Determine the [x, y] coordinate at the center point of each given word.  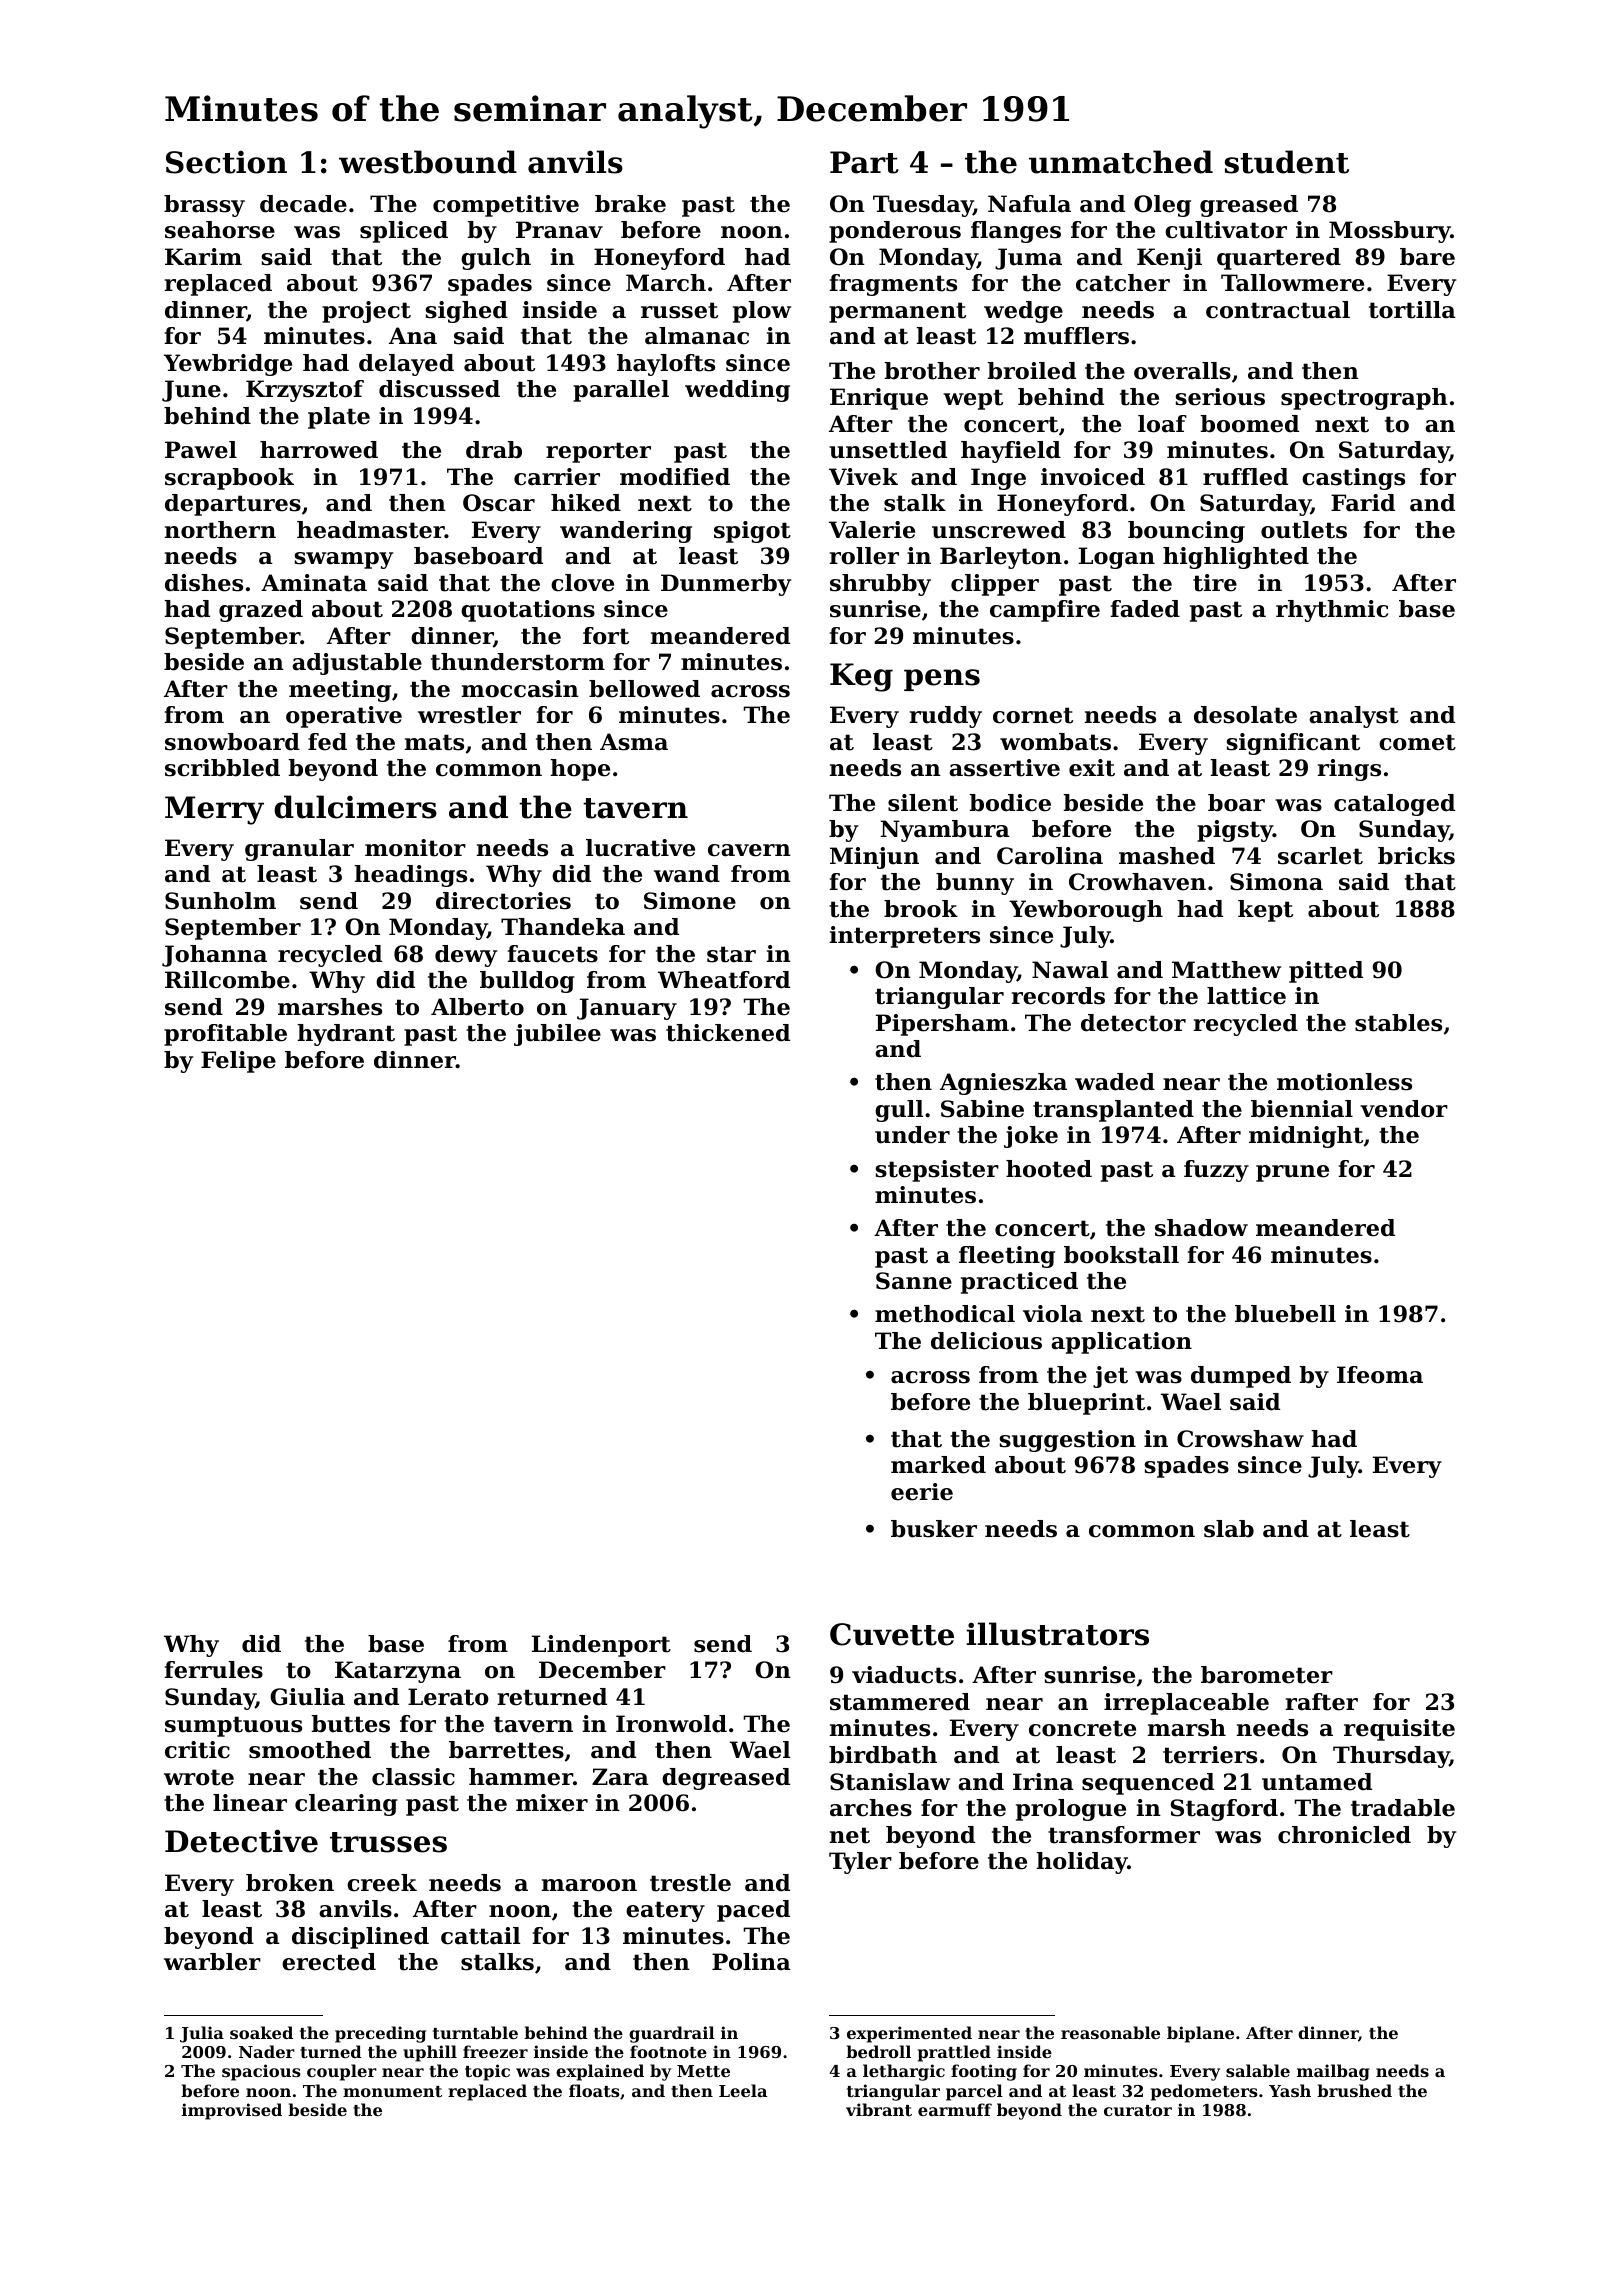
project [366, 312]
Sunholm [220, 901]
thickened [728, 1033]
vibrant [879, 2109]
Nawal [1070, 970]
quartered [1279, 259]
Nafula [1029, 204]
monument [392, 2091]
